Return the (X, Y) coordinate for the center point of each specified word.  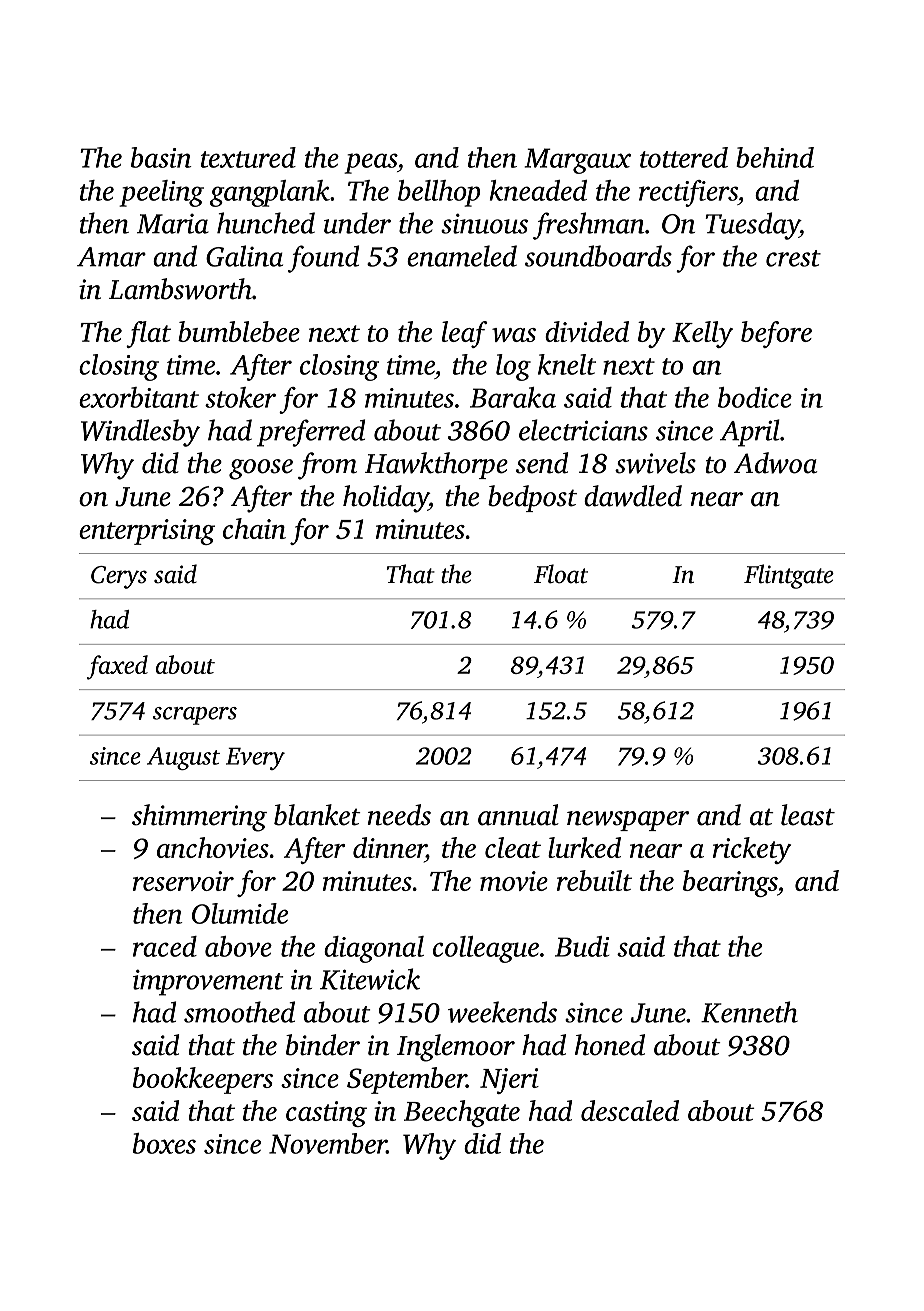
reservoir (183, 881)
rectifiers (688, 193)
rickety (752, 850)
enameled (462, 256)
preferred (311, 433)
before (776, 334)
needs (399, 815)
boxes (164, 1143)
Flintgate (789, 576)
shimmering (199, 818)
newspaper (628, 821)
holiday (386, 499)
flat (148, 334)
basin (161, 157)
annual (518, 815)
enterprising (147, 532)
